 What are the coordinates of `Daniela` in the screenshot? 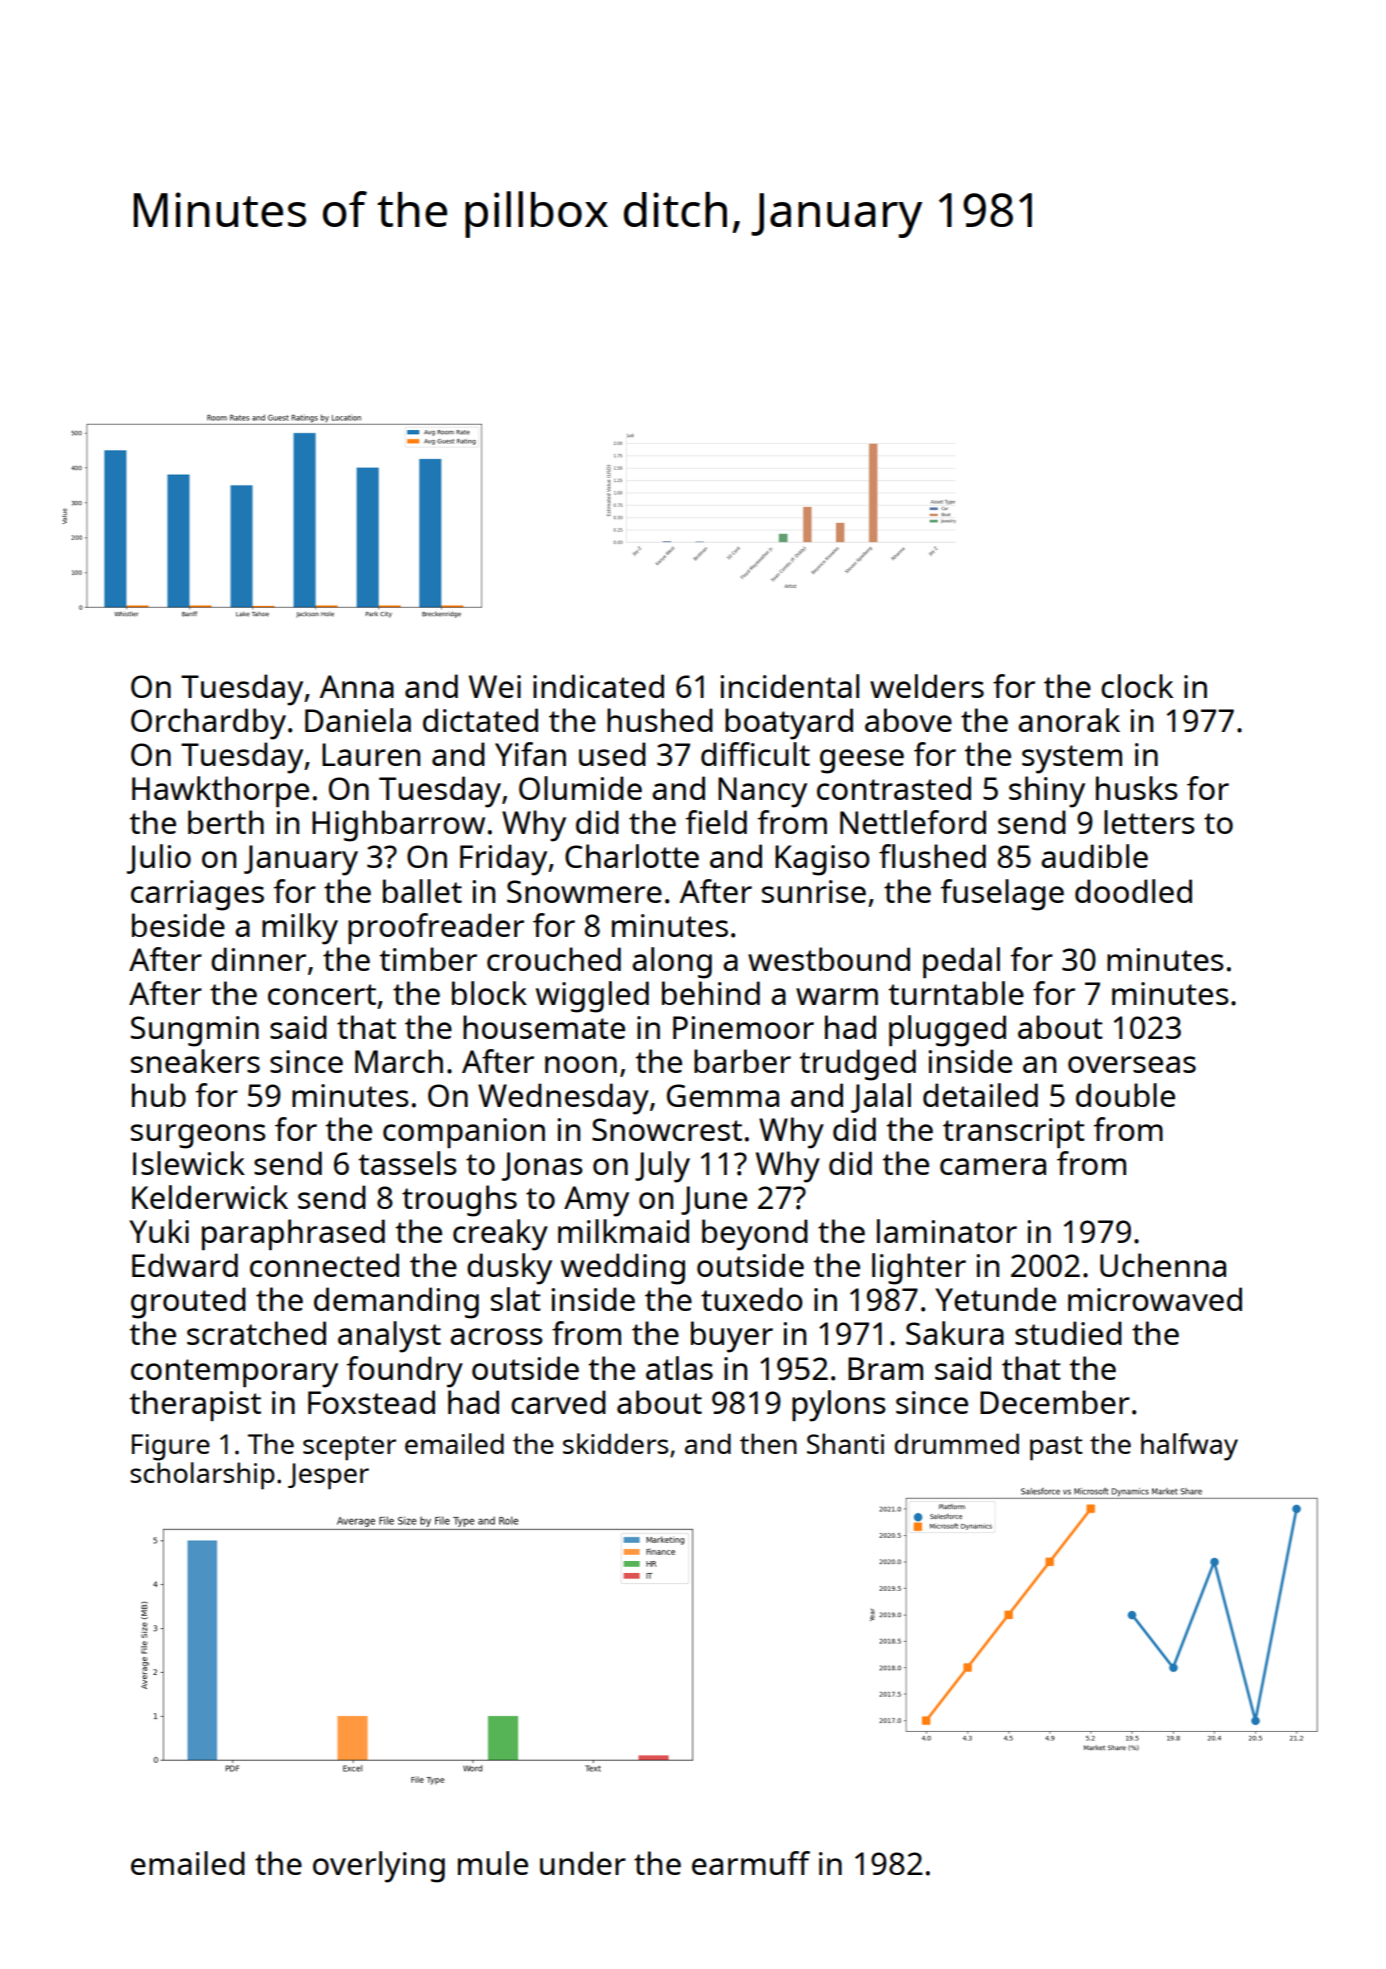 It's located at (358, 720).
